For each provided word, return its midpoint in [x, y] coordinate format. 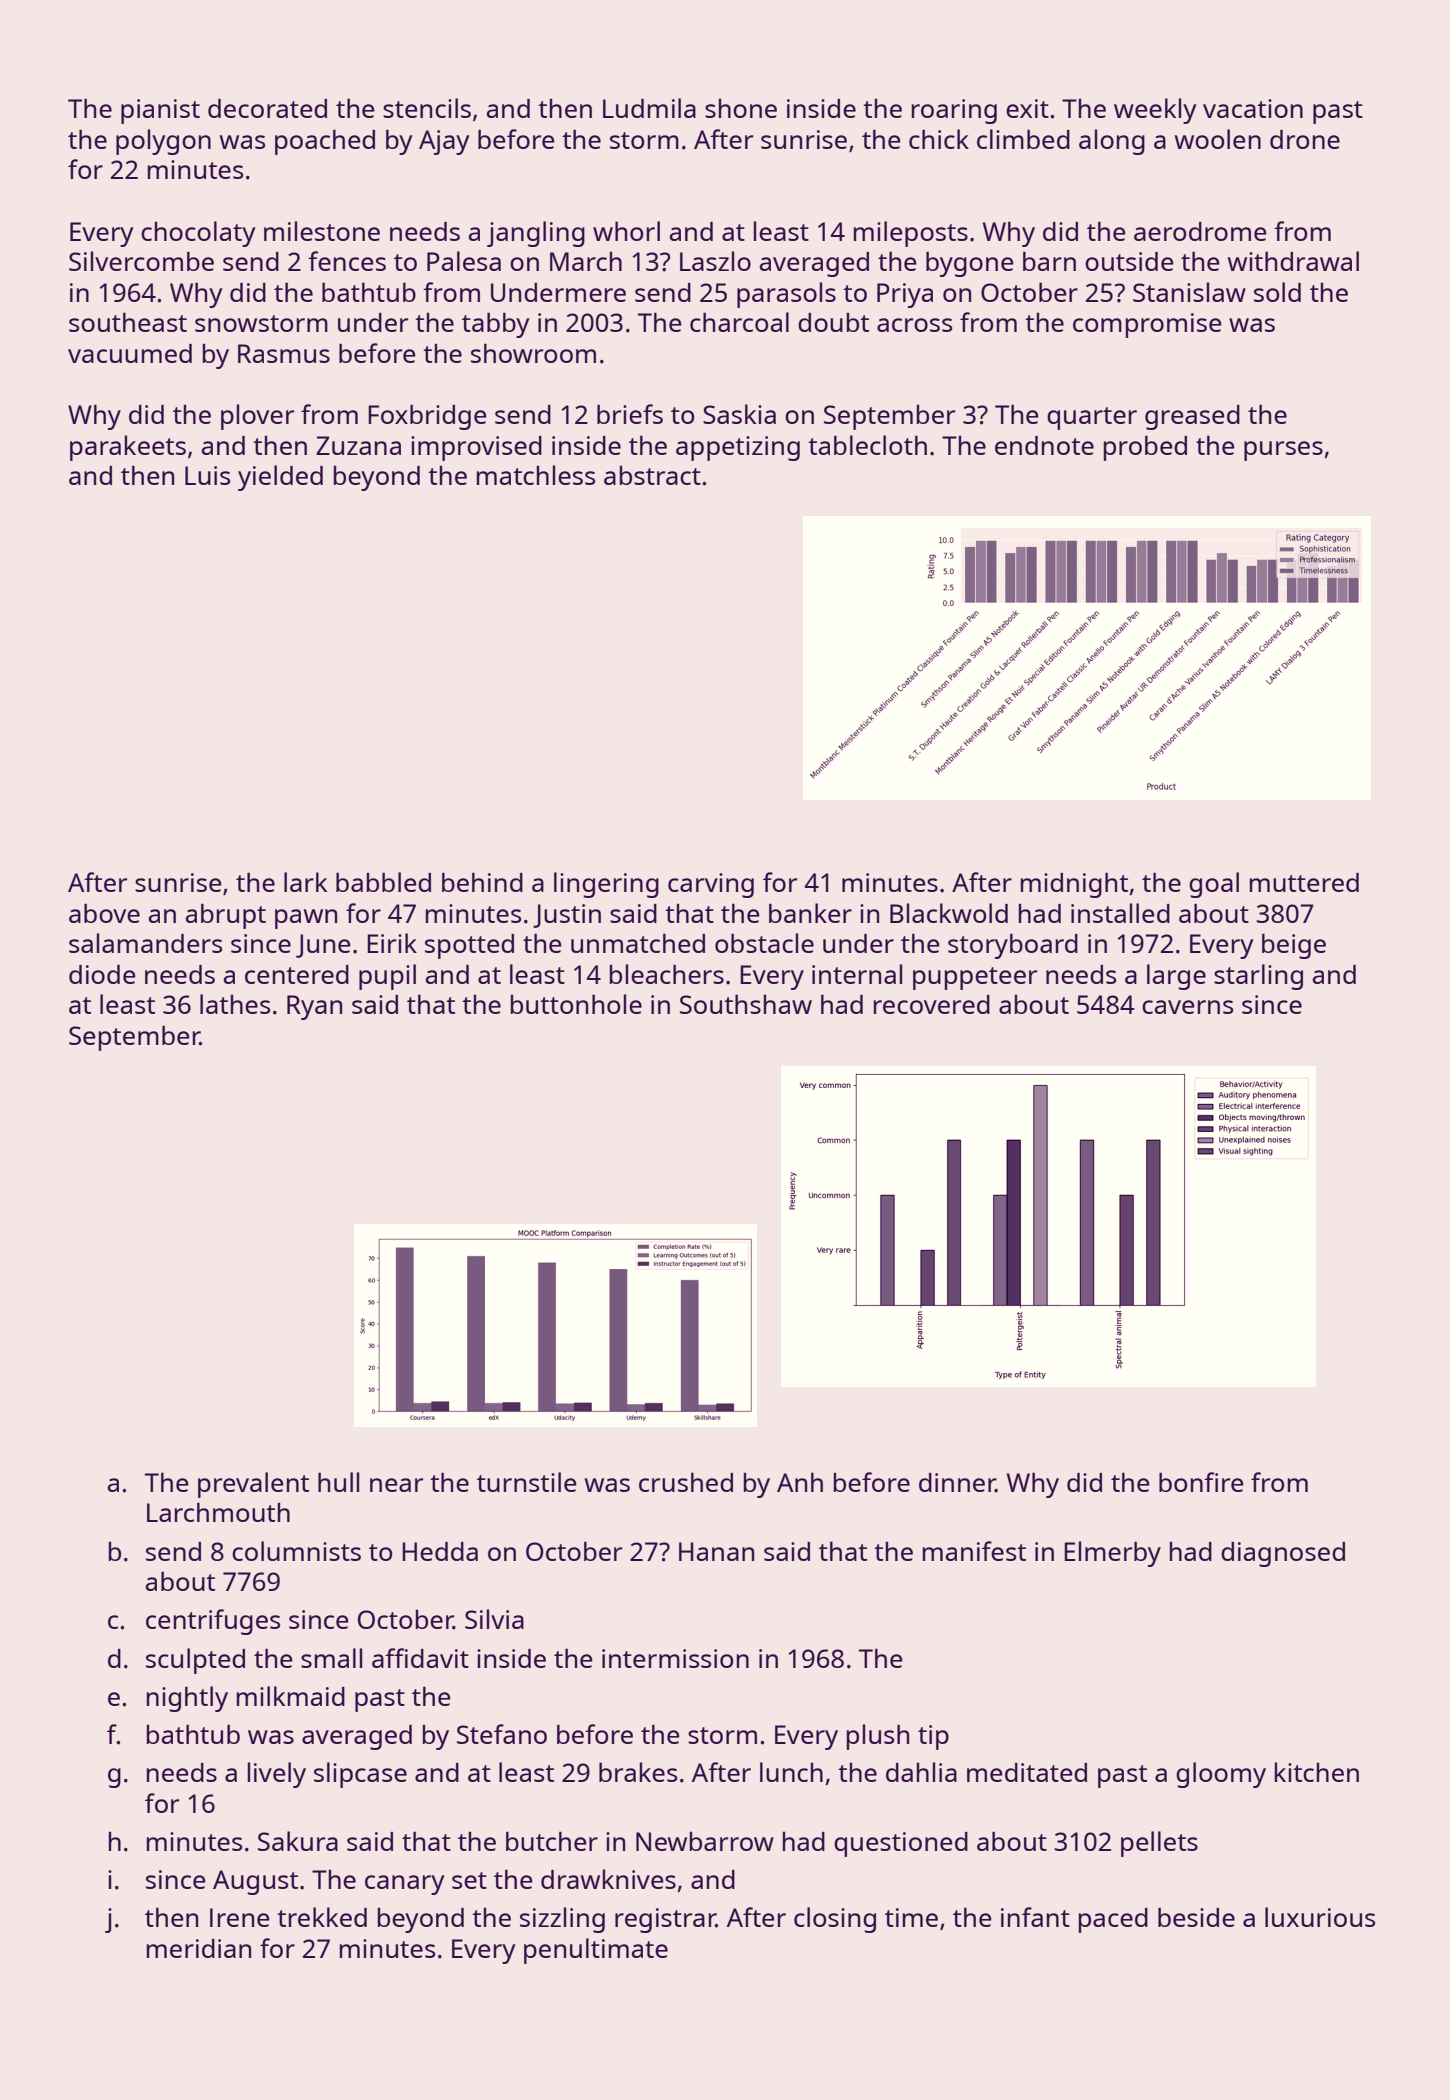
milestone [322, 231]
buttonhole [576, 1004]
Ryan [314, 1007]
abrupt [226, 916]
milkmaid [291, 1696]
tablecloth [867, 445]
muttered [1304, 882]
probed [1145, 448]
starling [1258, 977]
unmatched [638, 943]
